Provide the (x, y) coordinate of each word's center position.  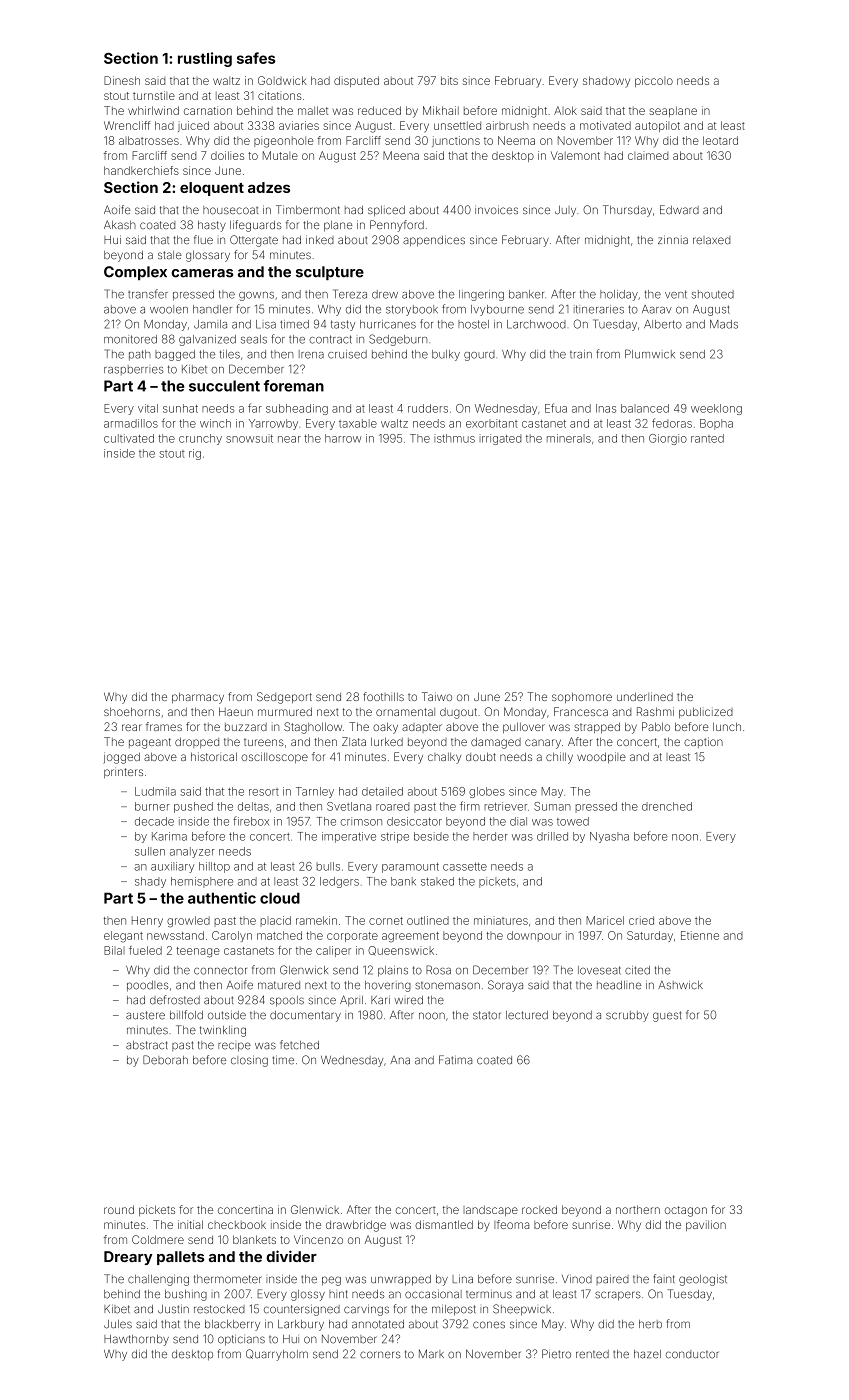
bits (449, 80)
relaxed (711, 240)
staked (437, 881)
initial (190, 1224)
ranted (707, 438)
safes (256, 58)
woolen (169, 309)
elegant (123, 937)
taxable (358, 423)
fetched (299, 1045)
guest (667, 1016)
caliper (333, 951)
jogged (121, 758)
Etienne (700, 935)
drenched (667, 806)
